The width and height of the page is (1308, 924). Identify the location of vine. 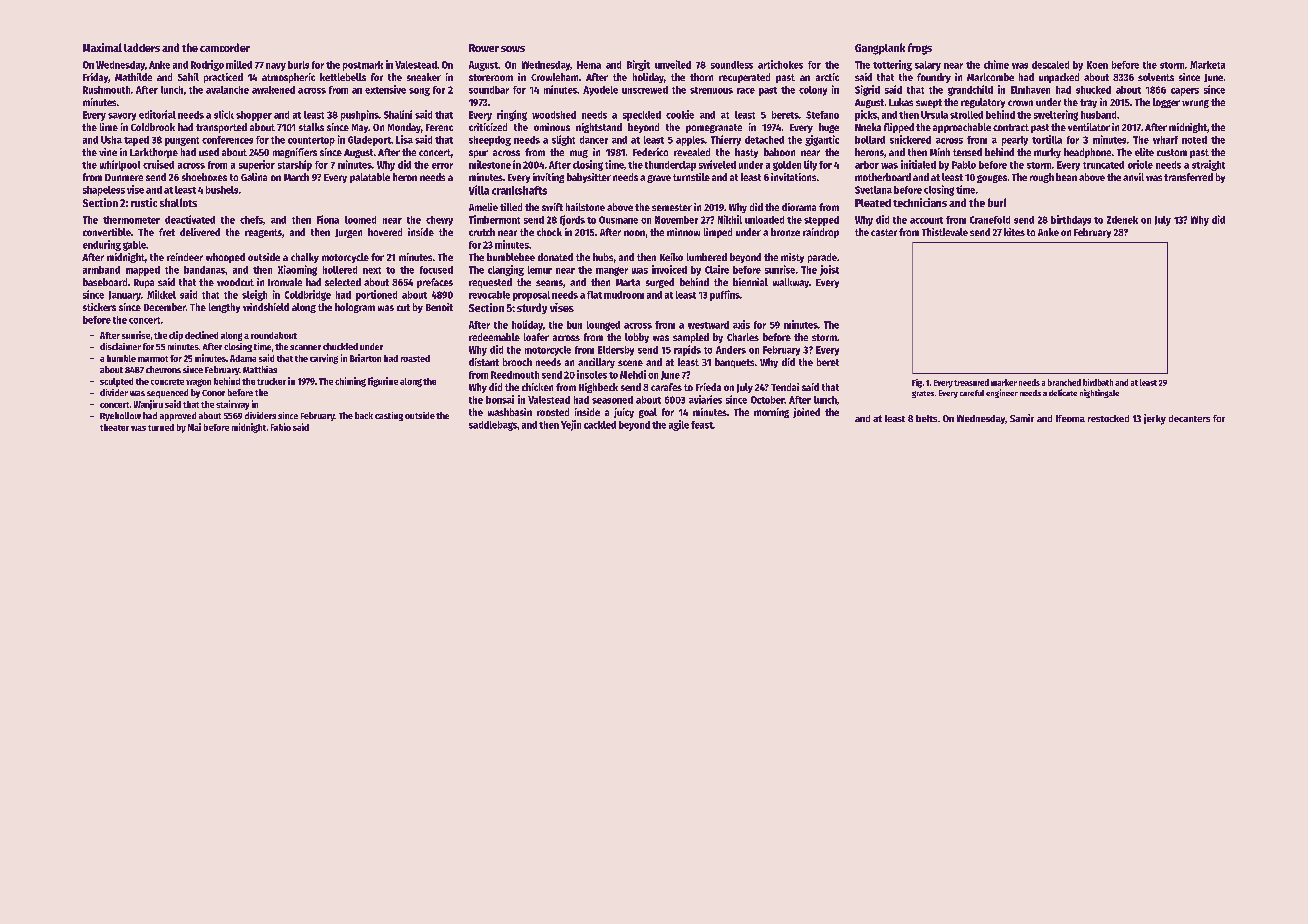
(108, 152).
